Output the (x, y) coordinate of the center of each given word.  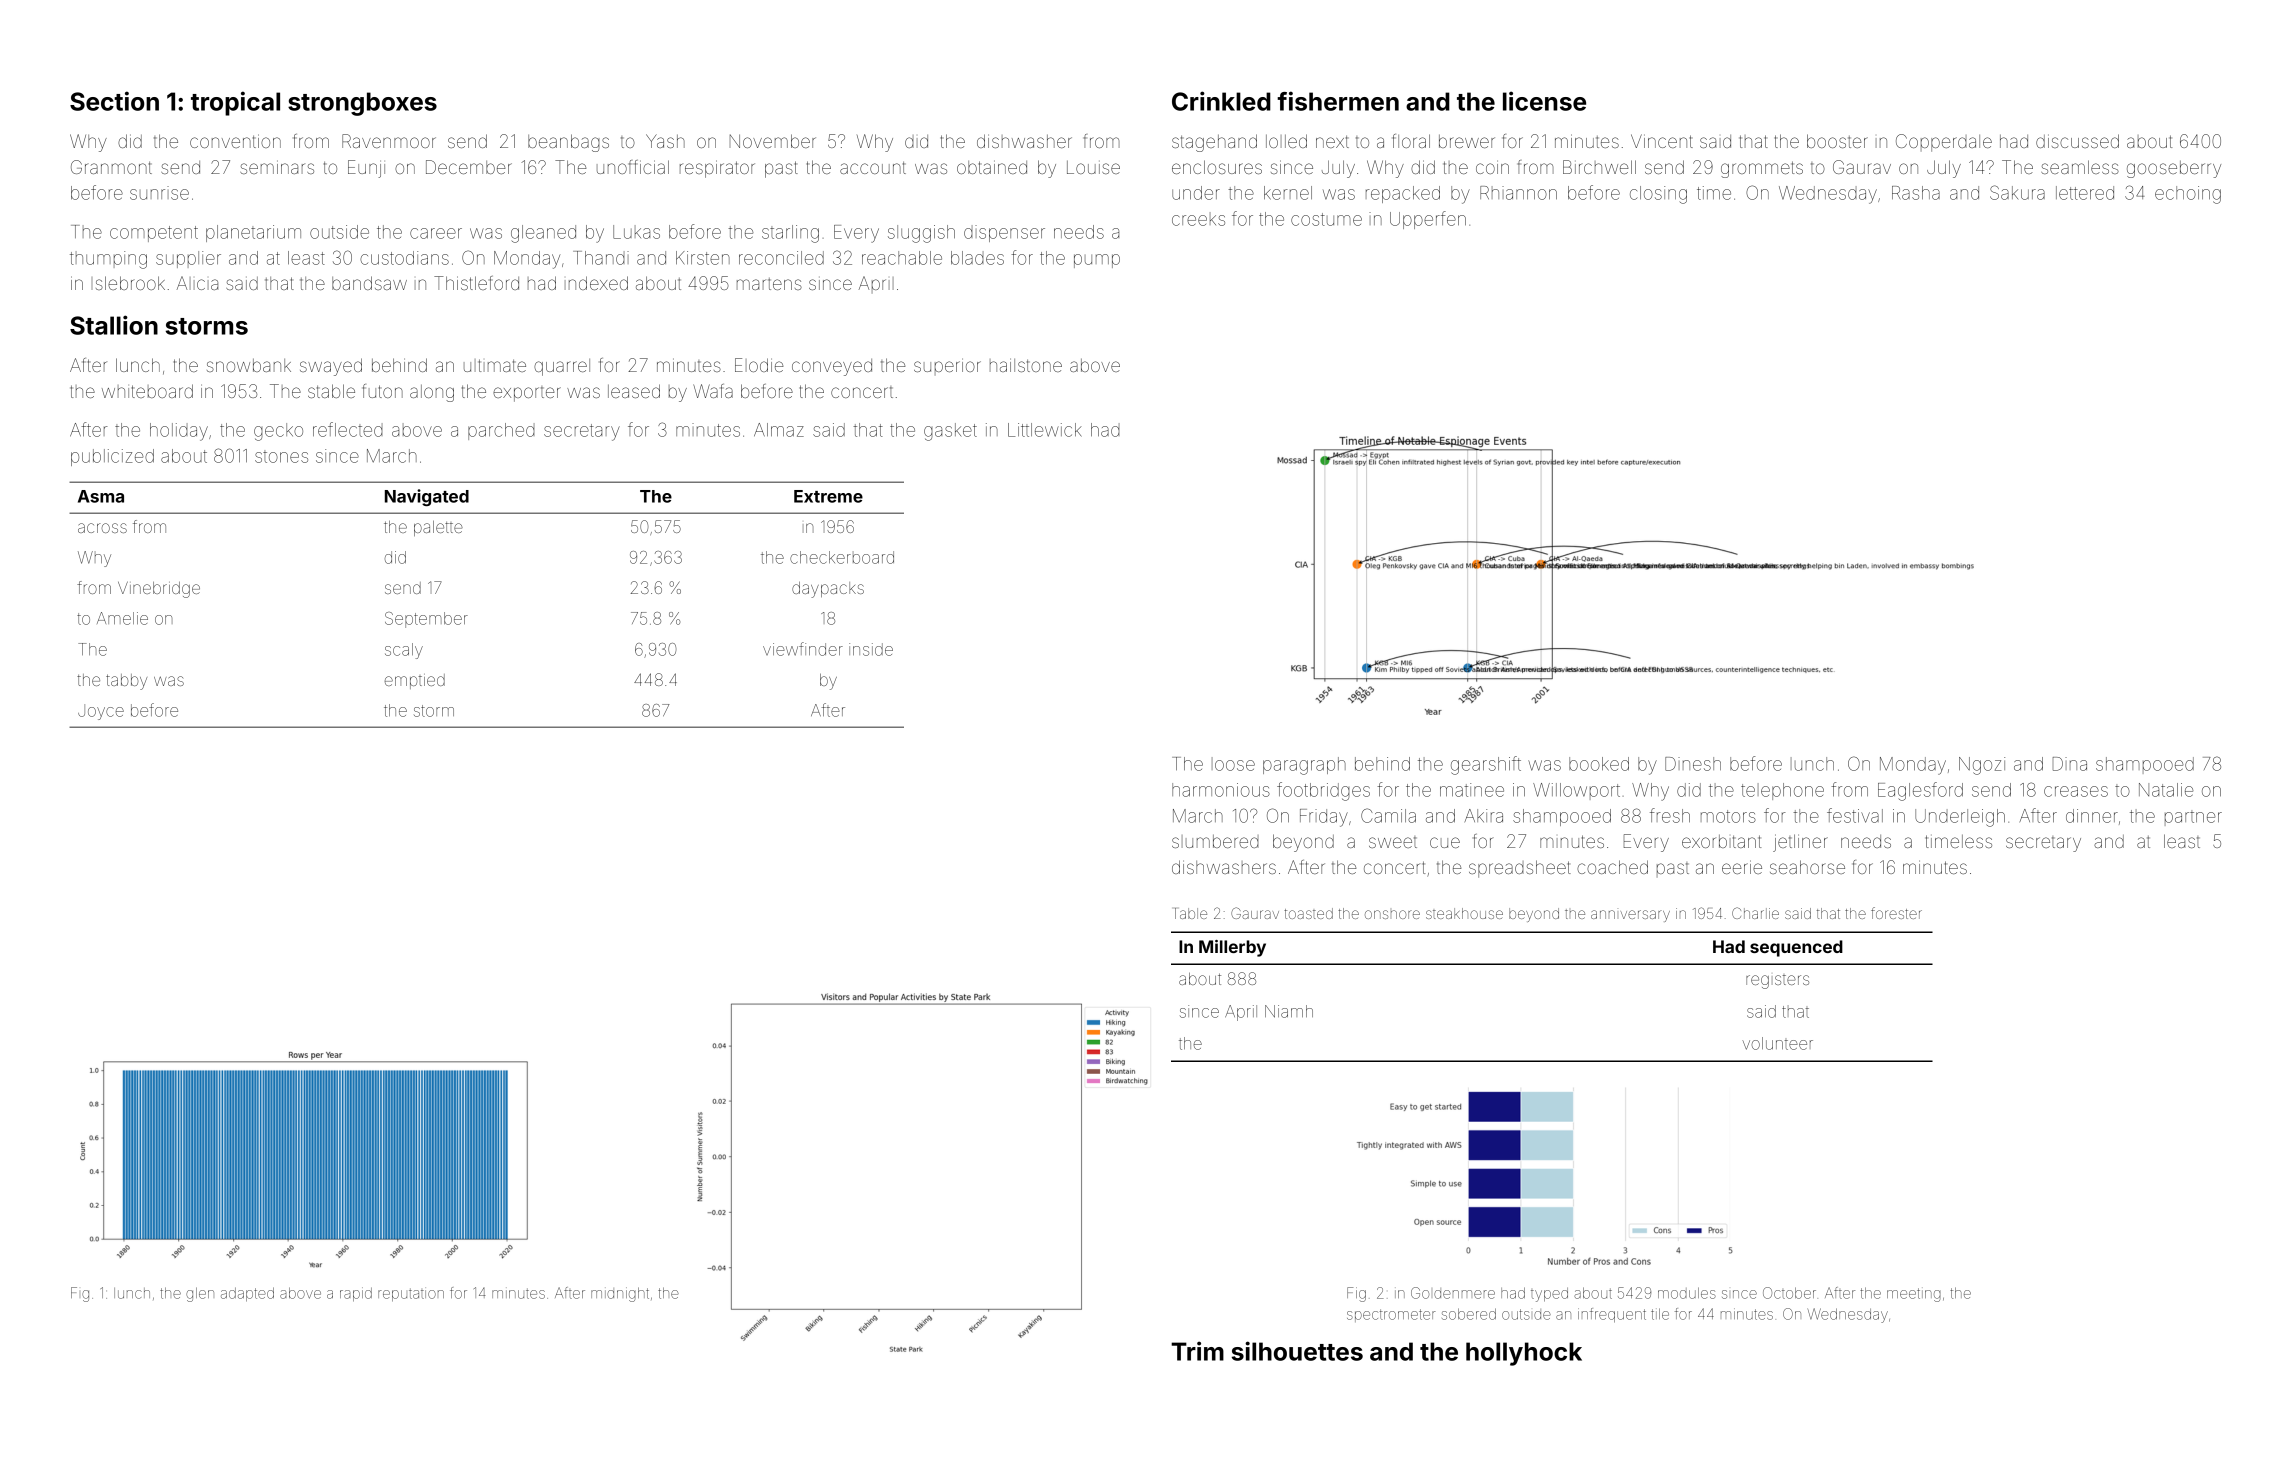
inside (871, 649)
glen (200, 1295)
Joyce (101, 712)
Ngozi (1982, 766)
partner (2193, 818)
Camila (1388, 815)
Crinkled (1221, 101)
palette (438, 528)
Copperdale (1944, 143)
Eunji (366, 169)
